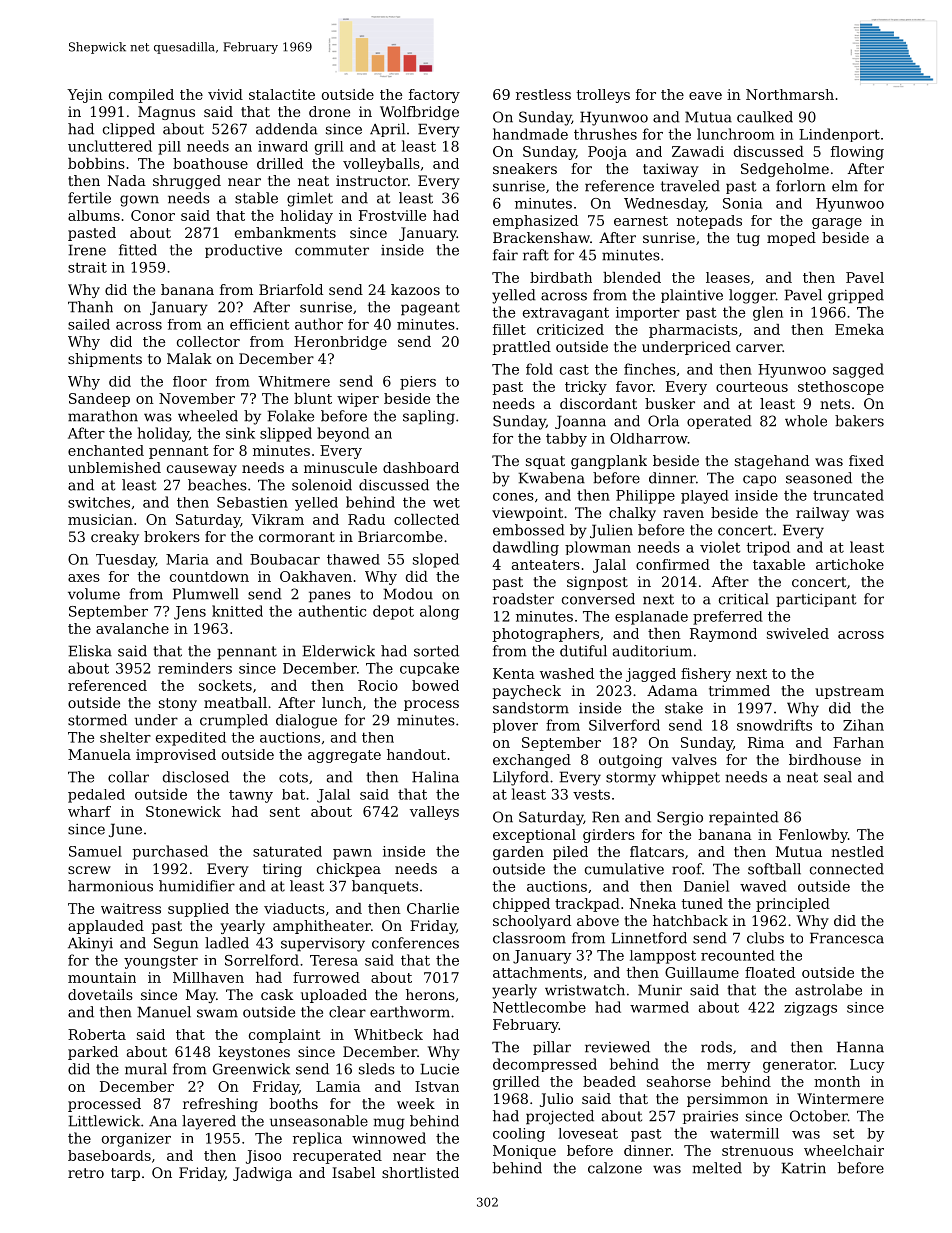 The image size is (952, 1233). What do you see at coordinates (102, 977) in the image?
I see `mountain` at bounding box center [102, 977].
